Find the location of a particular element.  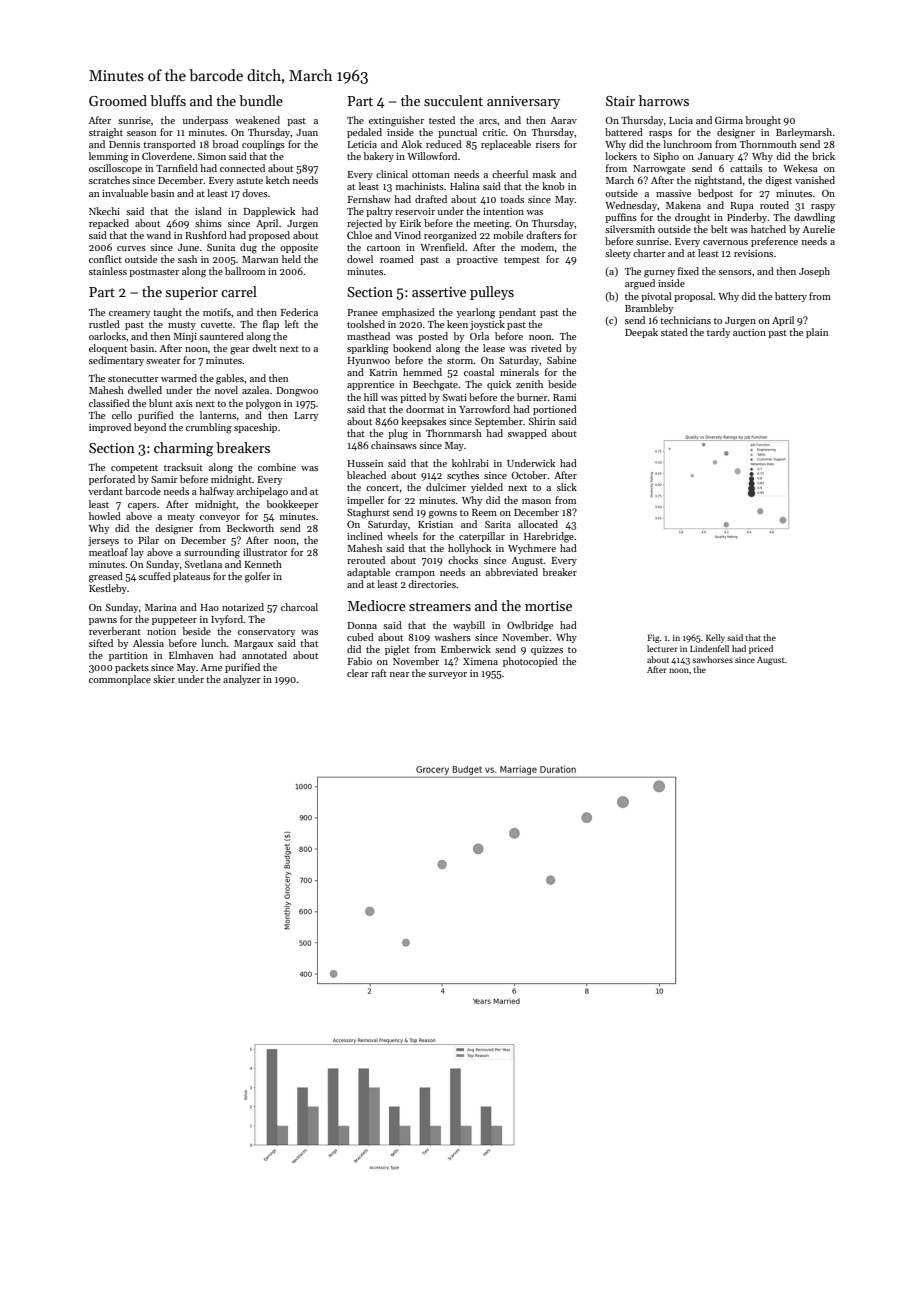

sawhorses is located at coordinates (712, 659).
